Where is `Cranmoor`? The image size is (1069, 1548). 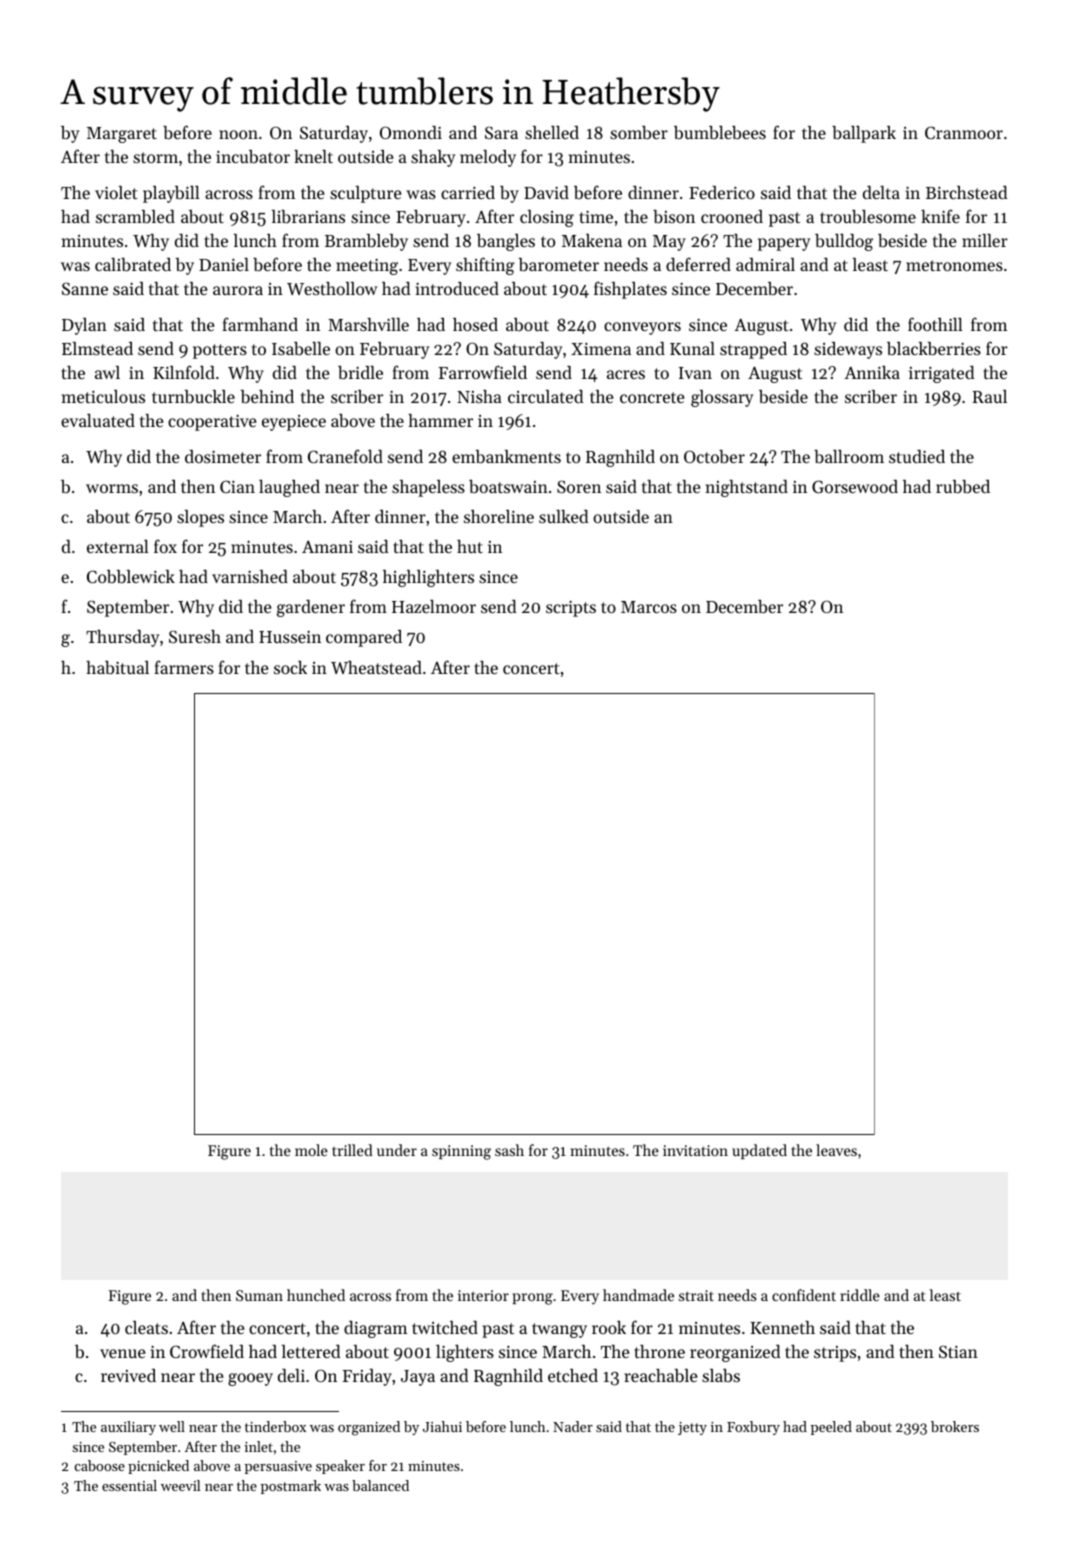
Cranmoor is located at coordinates (964, 132).
